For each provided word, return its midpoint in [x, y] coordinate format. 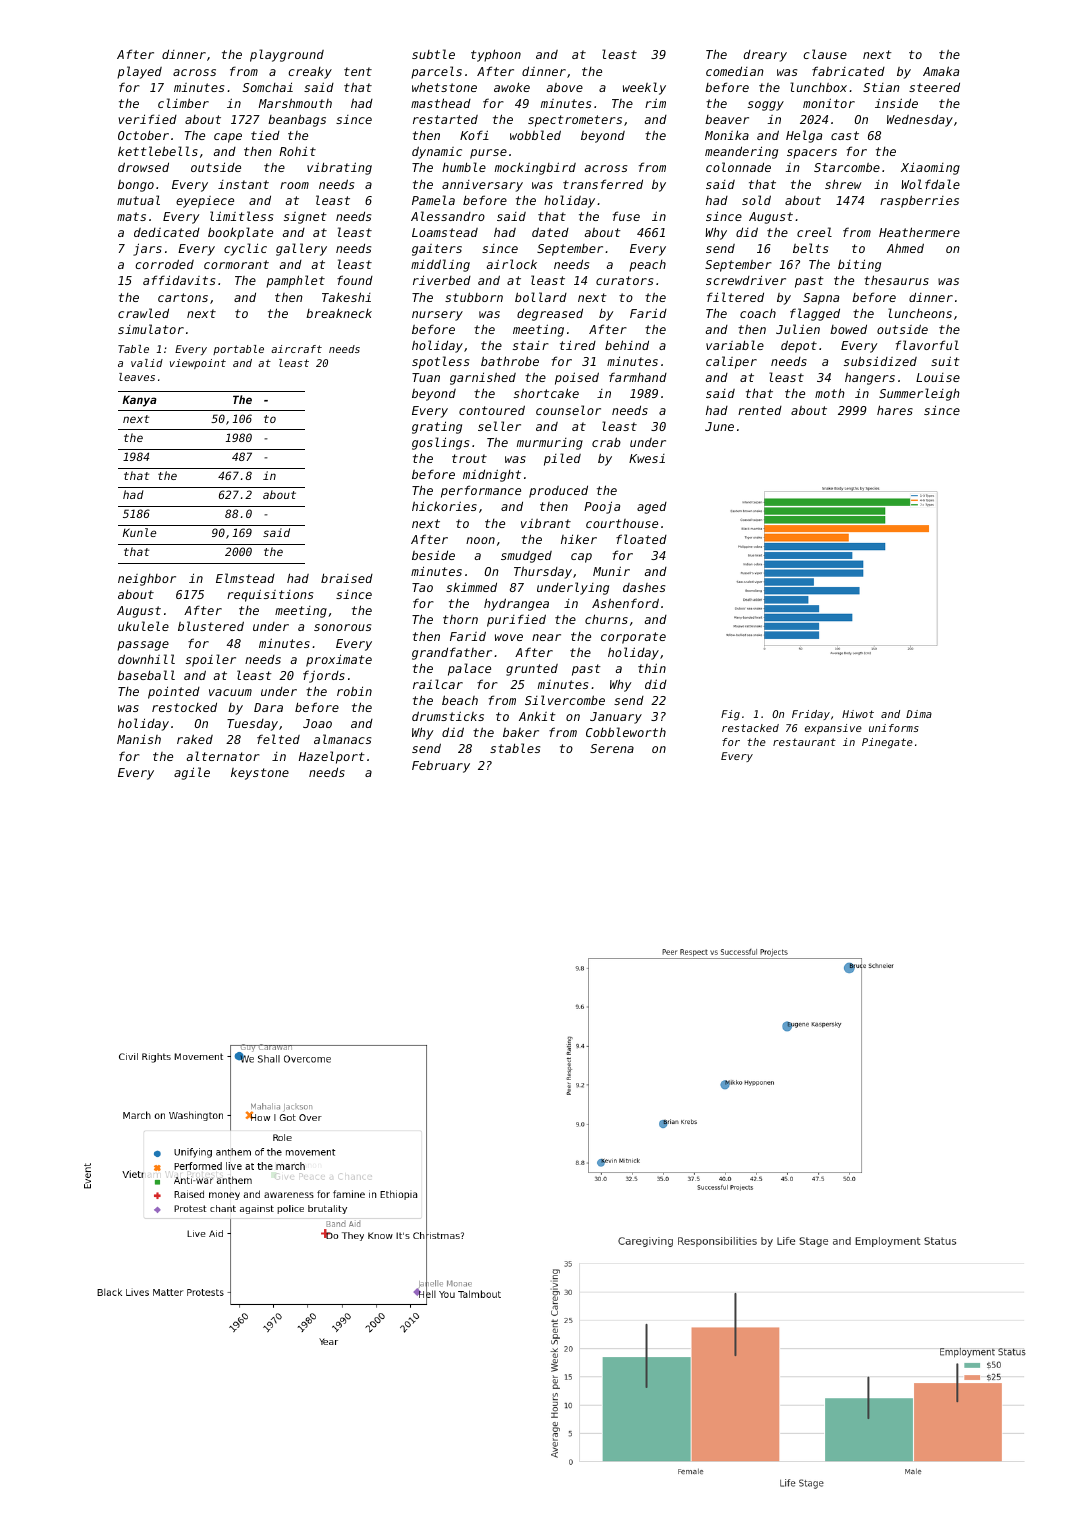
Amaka [941, 71]
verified [147, 119]
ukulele [143, 626]
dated [550, 232]
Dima [919, 714]
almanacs [342, 739]
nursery [437, 316]
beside [433, 555]
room [294, 185]
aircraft [296, 349]
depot [799, 346]
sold [756, 200]
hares [895, 410]
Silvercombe [565, 700]
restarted [445, 119]
